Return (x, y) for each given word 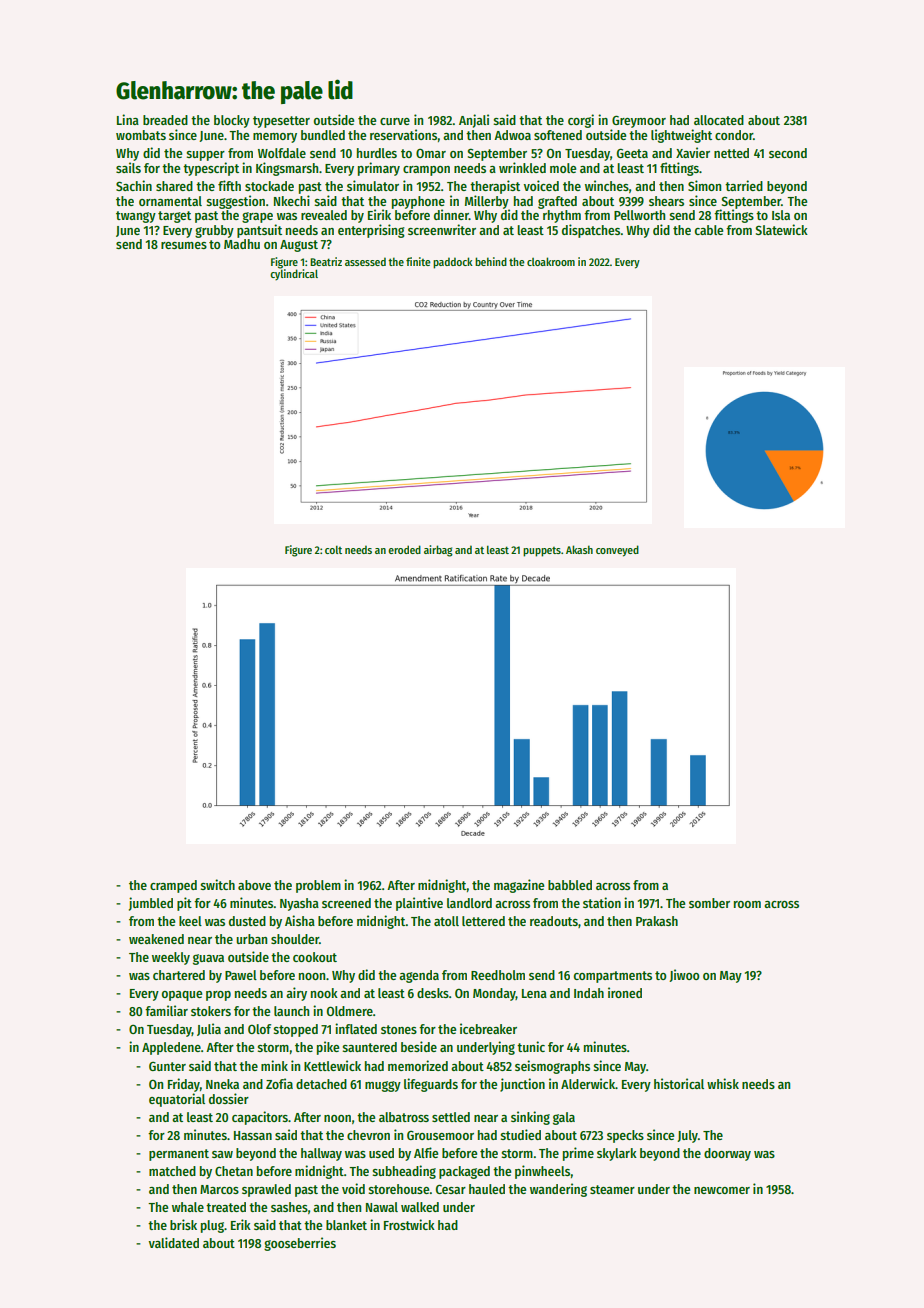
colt (333, 550)
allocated (719, 120)
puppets (542, 552)
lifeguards (431, 1085)
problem (318, 886)
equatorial (177, 1100)
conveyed (617, 551)
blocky (232, 121)
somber (709, 903)
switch (217, 884)
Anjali (474, 121)
